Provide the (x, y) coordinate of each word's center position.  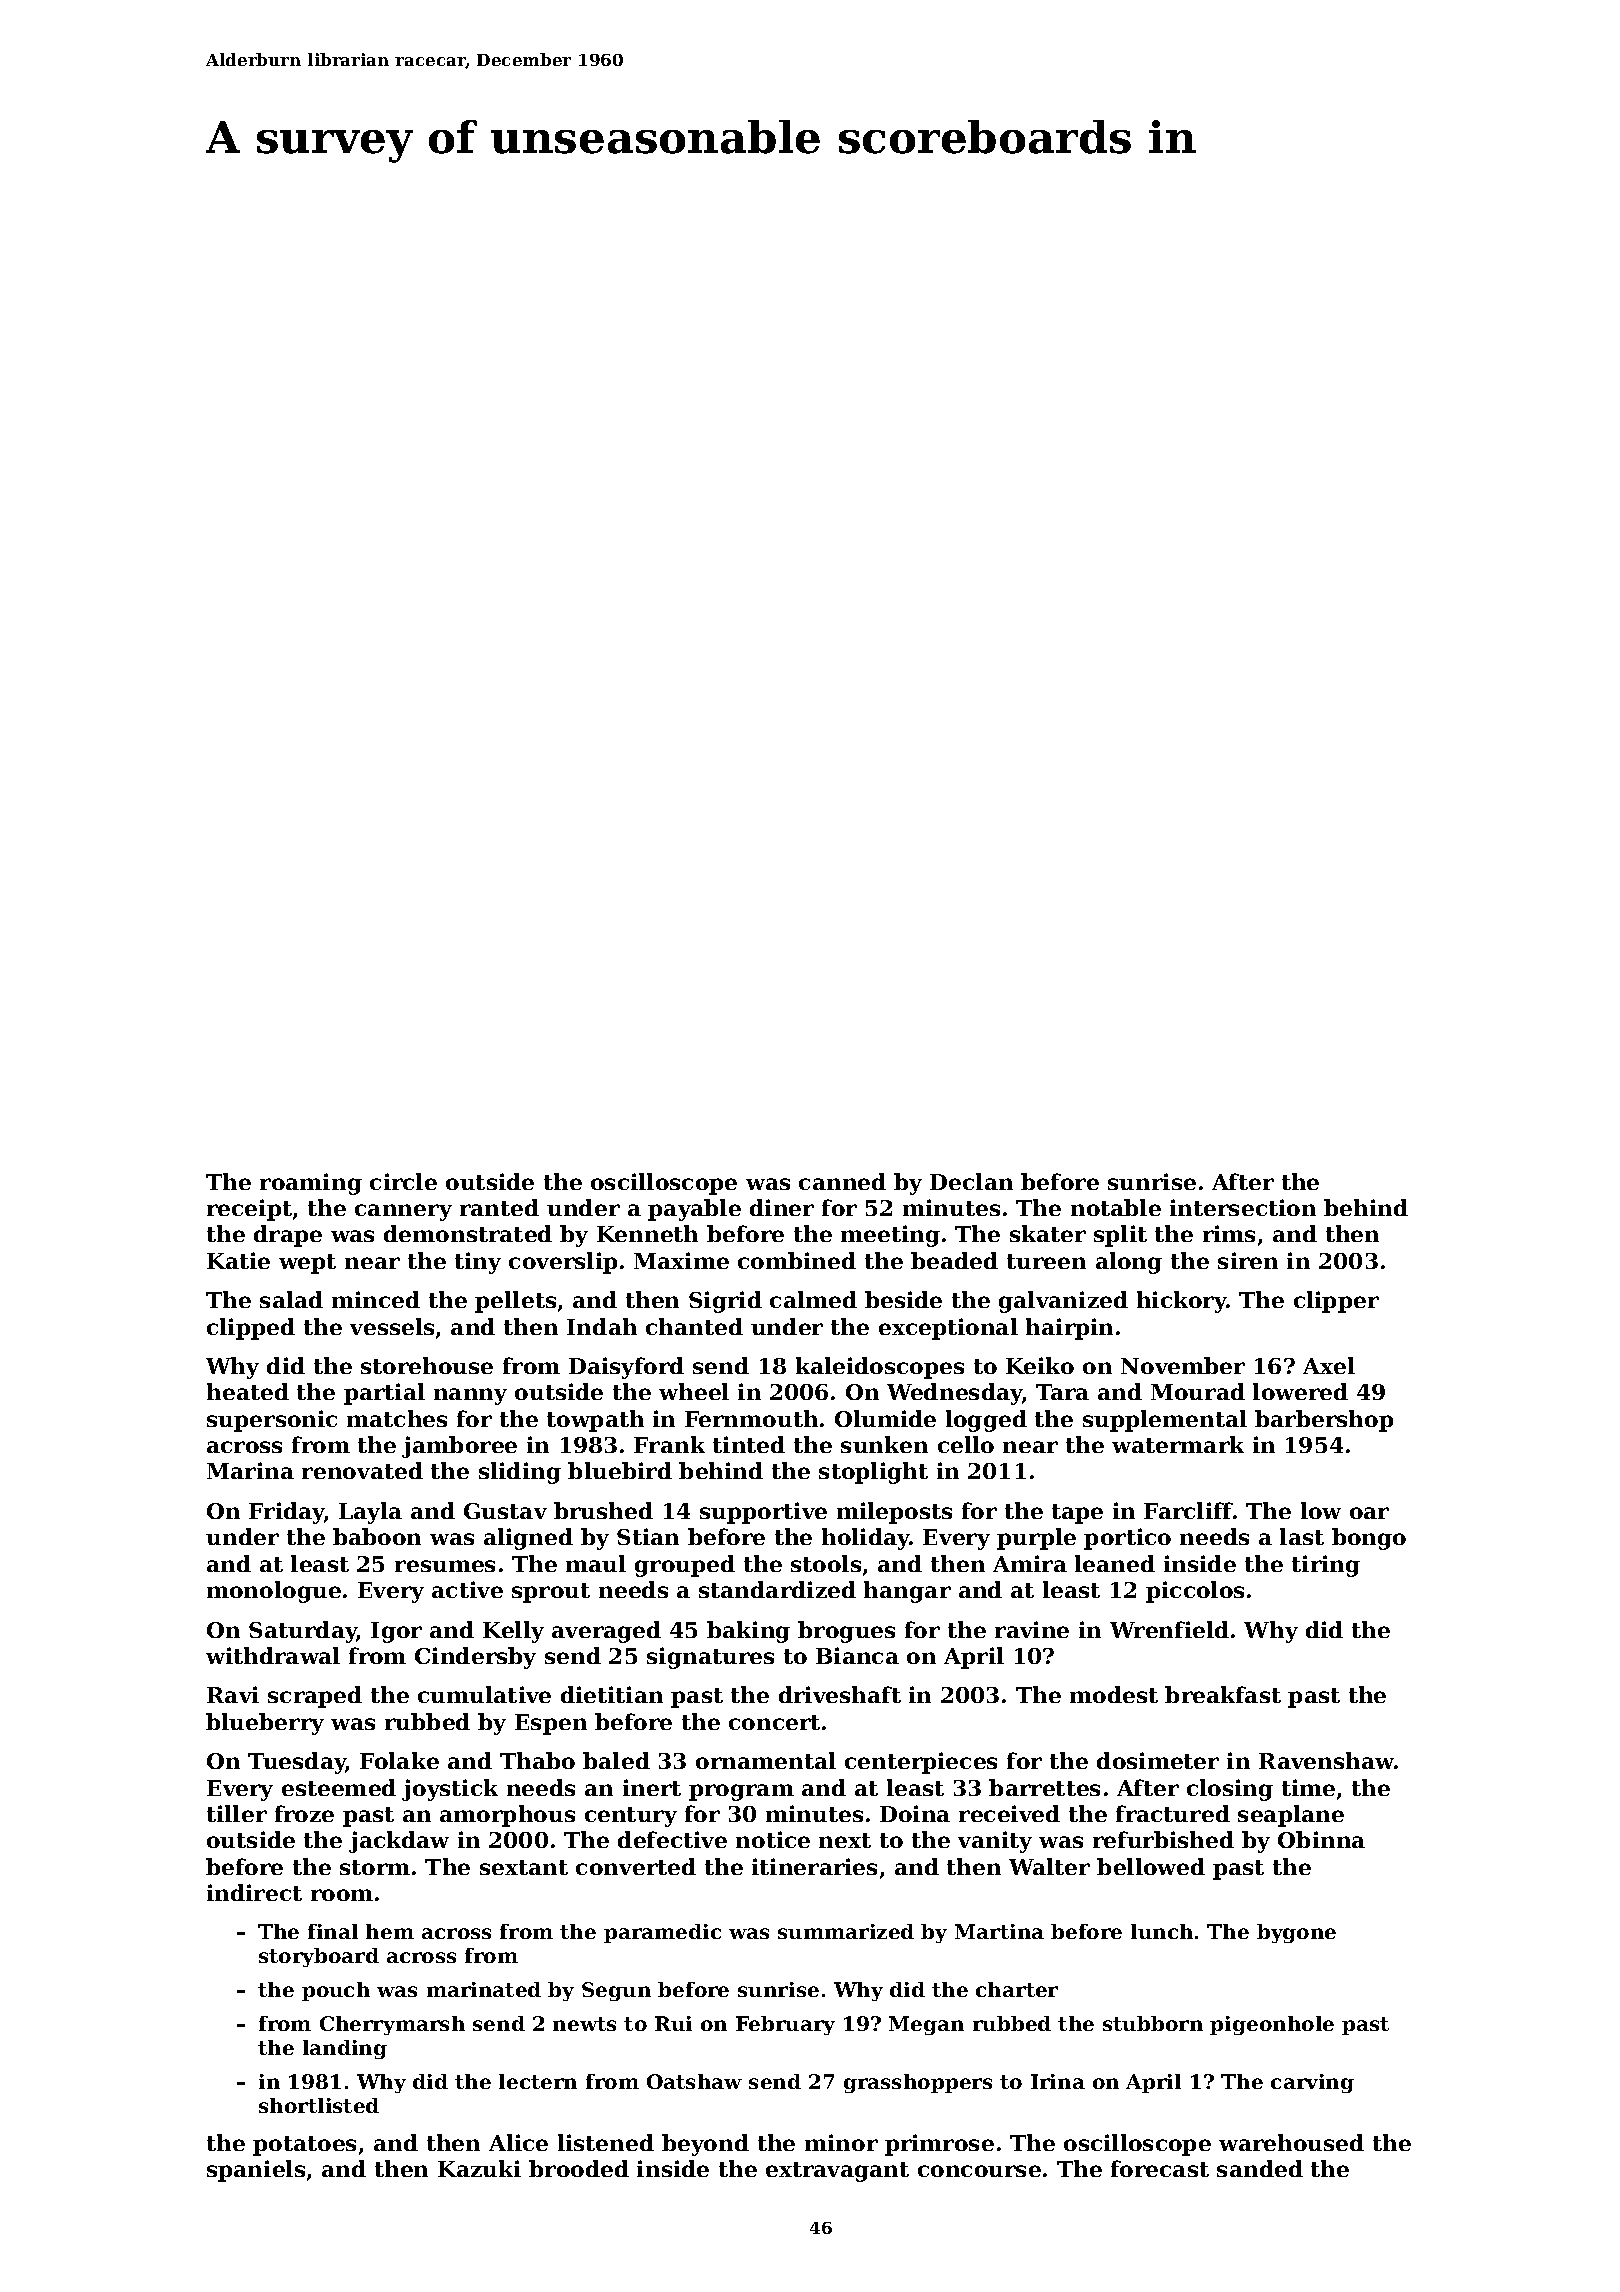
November (1183, 1365)
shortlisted (319, 2105)
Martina (999, 1931)
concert (774, 1722)
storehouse (427, 1365)
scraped (315, 1697)
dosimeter (1158, 1760)
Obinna (1321, 1839)
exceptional (948, 1329)
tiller (237, 1813)
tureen (1046, 1261)
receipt (249, 1210)
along (1129, 1263)
